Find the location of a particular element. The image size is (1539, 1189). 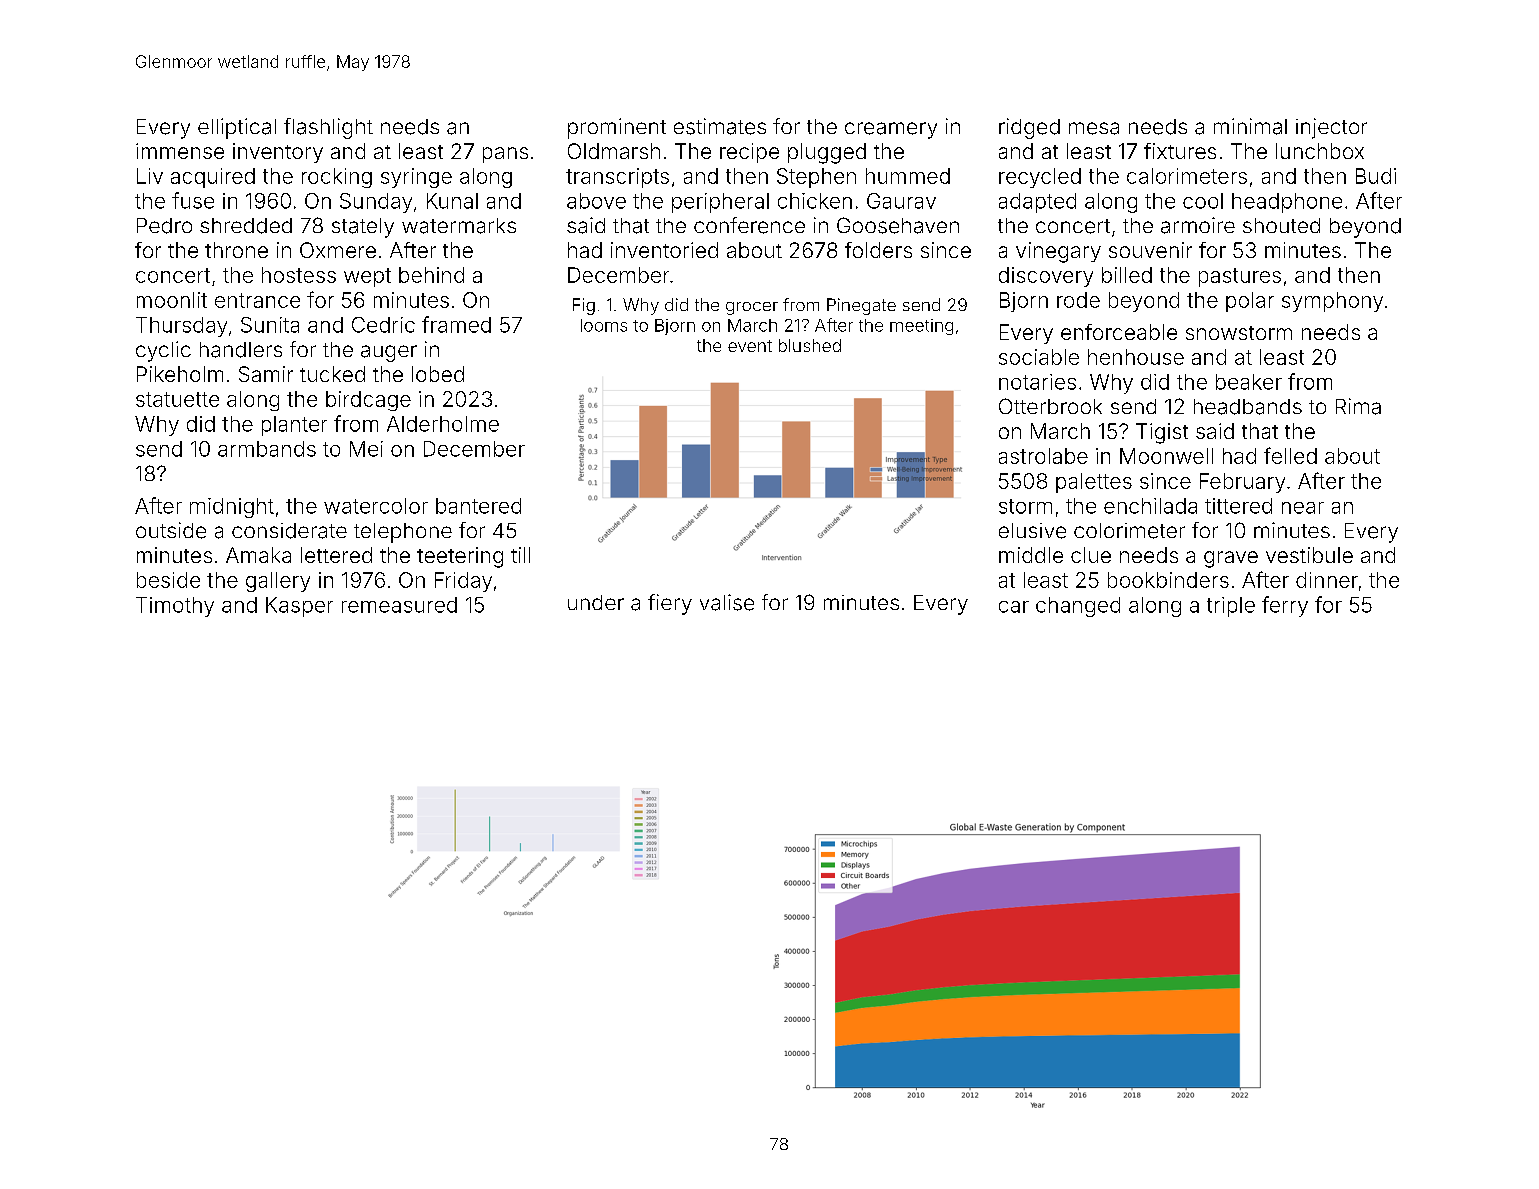

shouted is located at coordinates (1281, 225).
